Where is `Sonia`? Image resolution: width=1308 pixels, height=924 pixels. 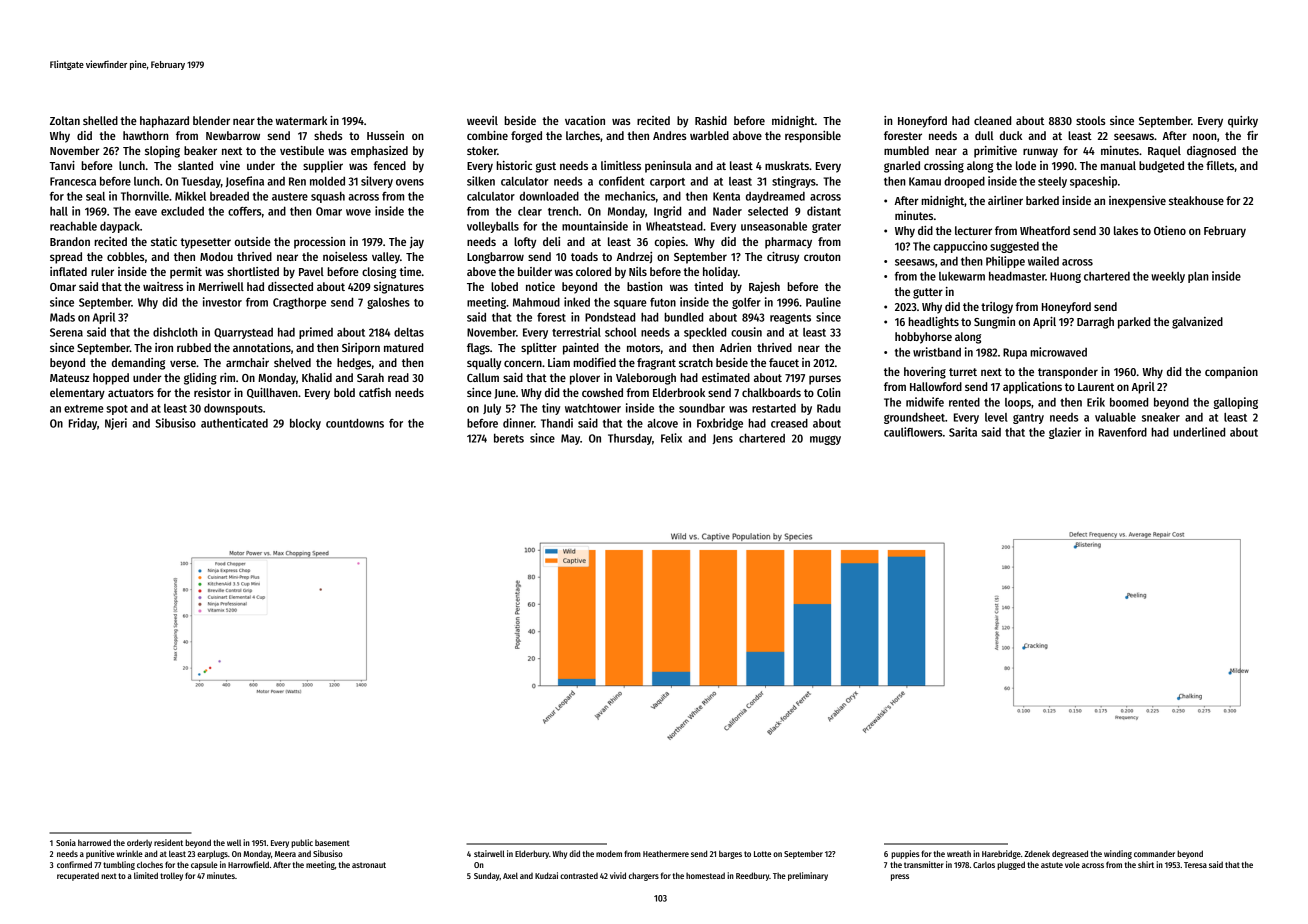 Sonia is located at coordinates (66, 842).
